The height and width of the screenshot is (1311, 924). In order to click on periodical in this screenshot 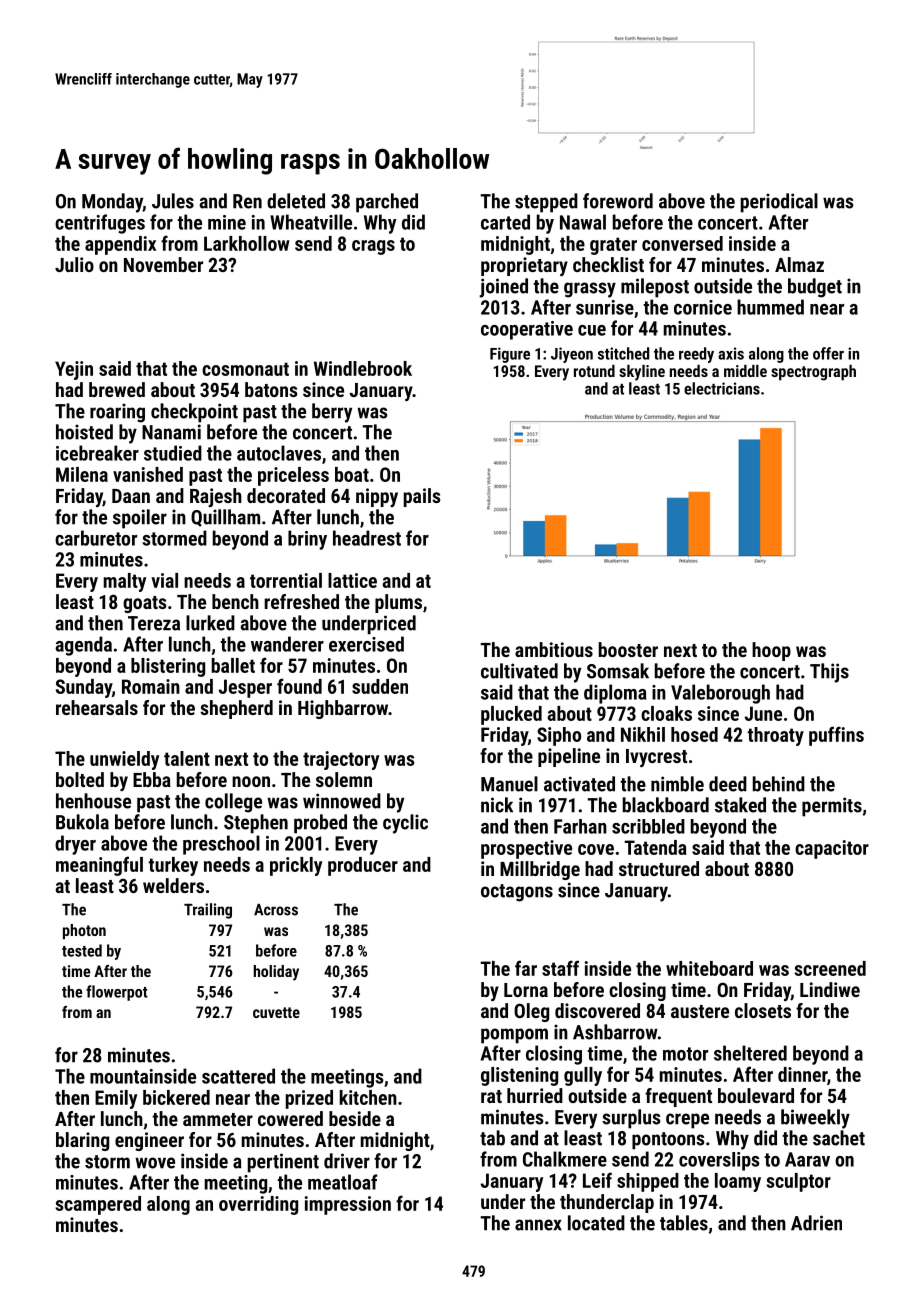, I will do `click(779, 203)`.
